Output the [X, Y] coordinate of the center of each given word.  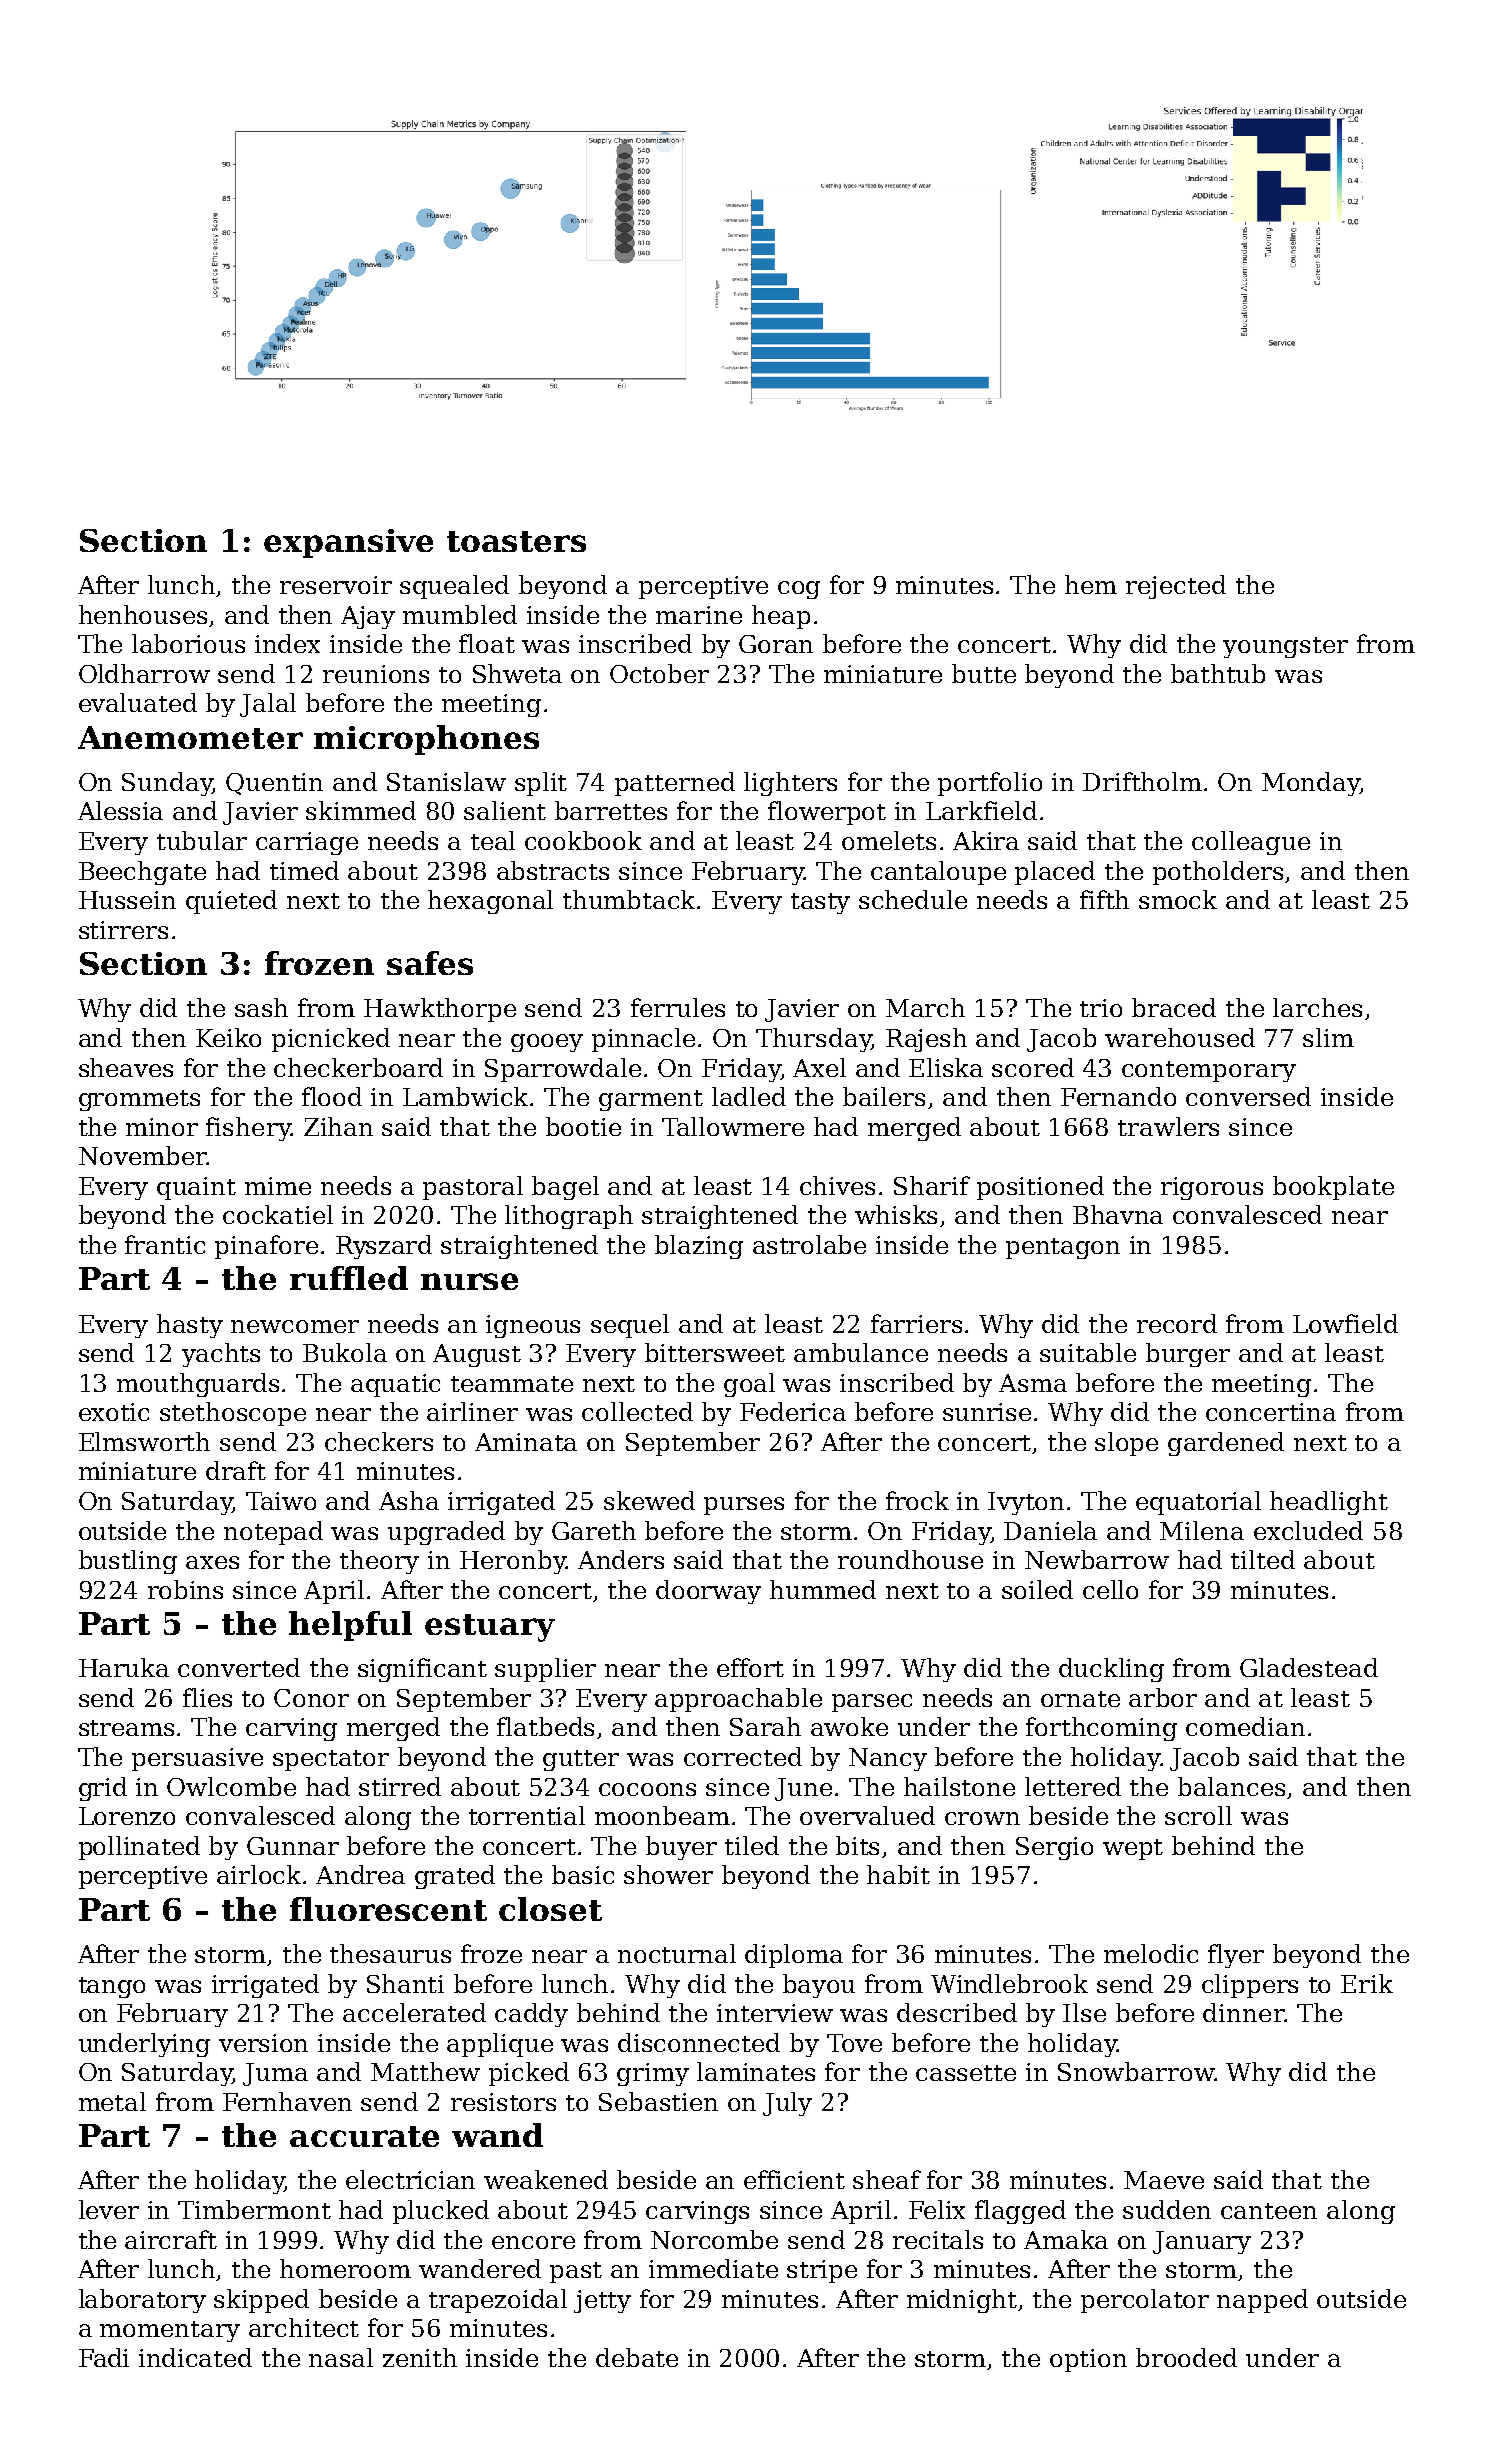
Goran [776, 644]
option [1088, 2360]
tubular [202, 840]
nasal [341, 2357]
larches [1317, 1007]
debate [637, 2357]
